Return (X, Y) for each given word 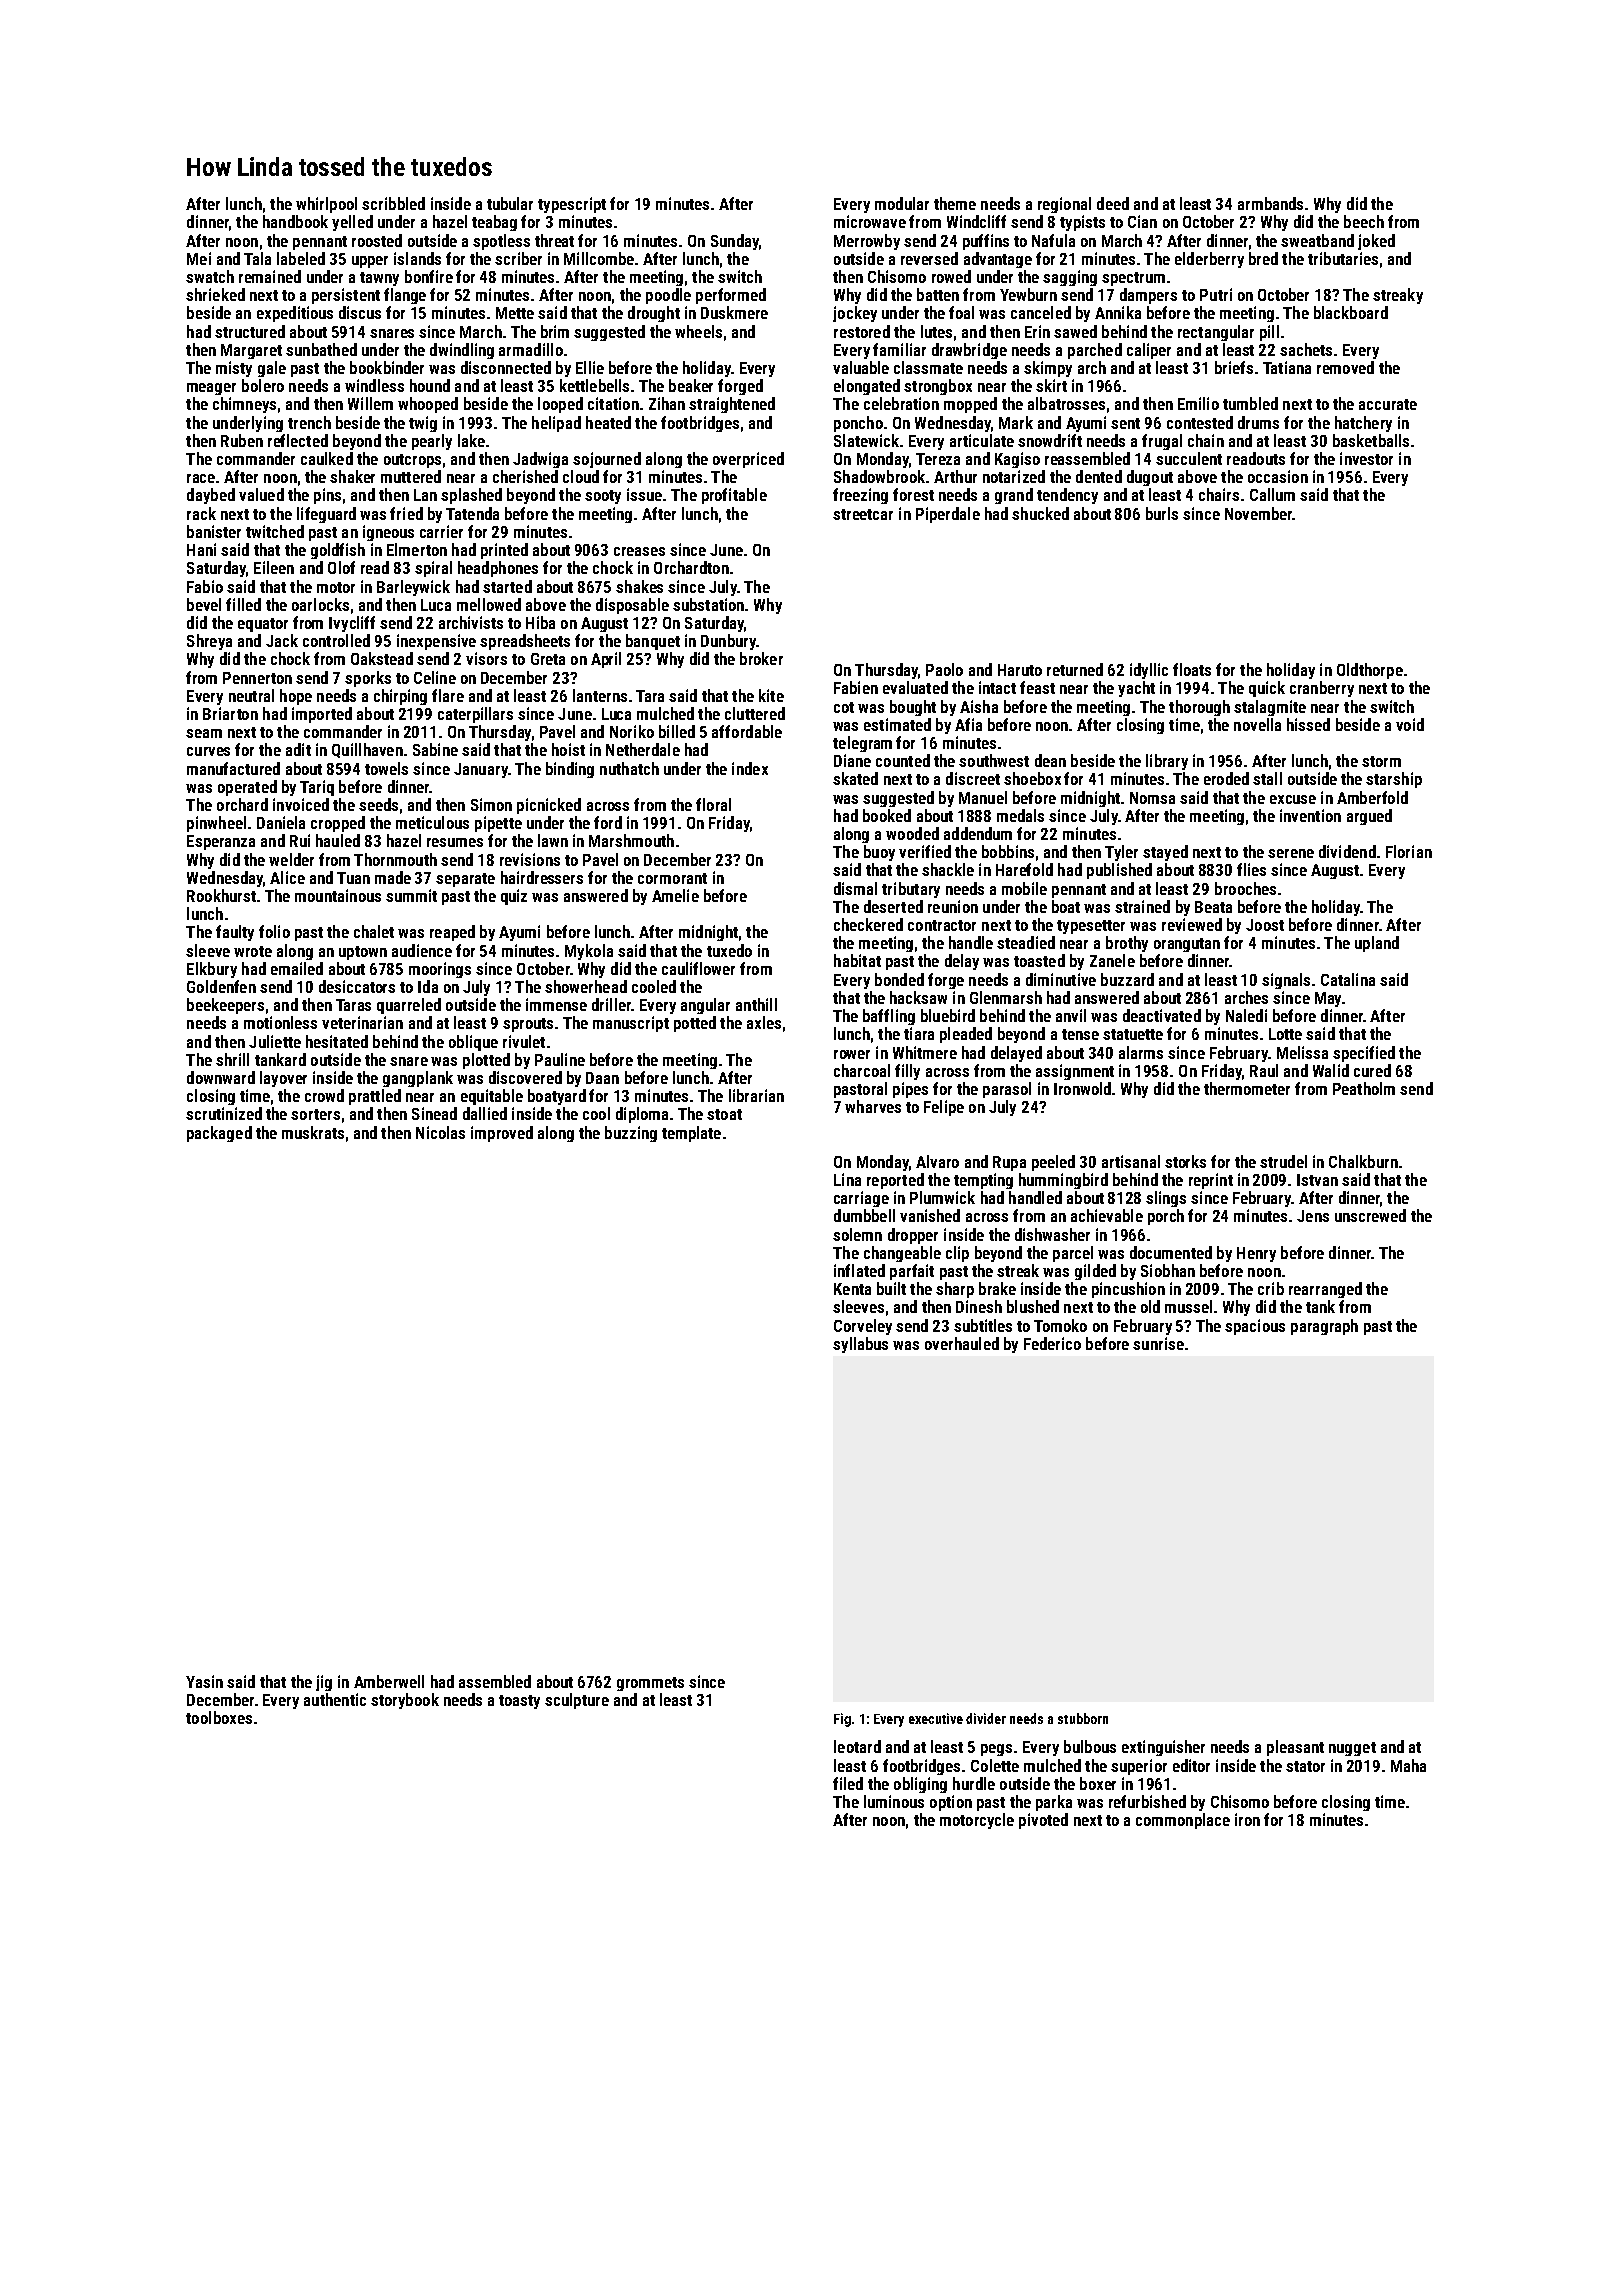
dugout (1150, 478)
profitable (734, 496)
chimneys (244, 405)
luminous (894, 1801)
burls (1162, 513)
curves (208, 751)
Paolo (944, 669)
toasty (519, 1702)
